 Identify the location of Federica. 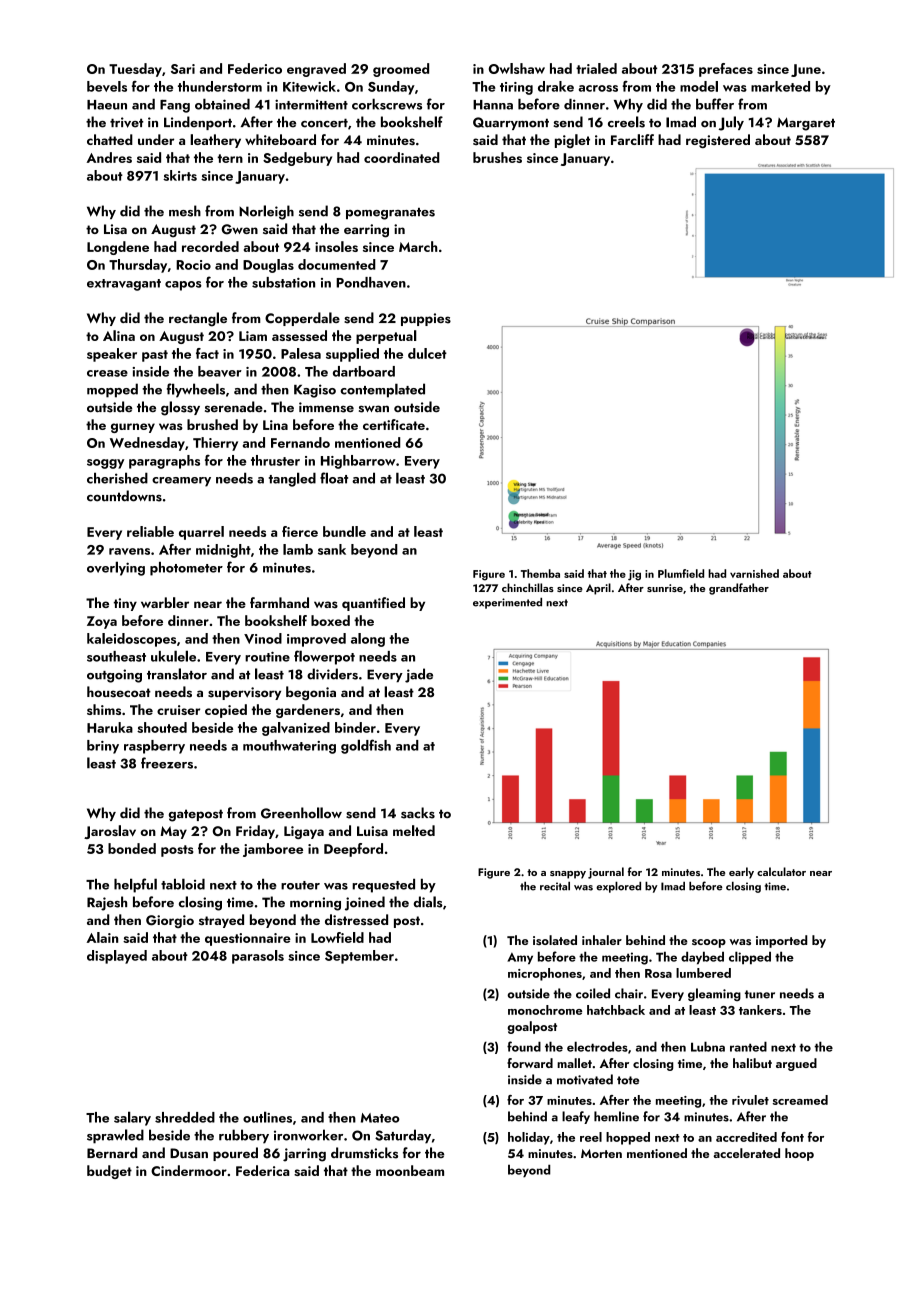
(263, 1170).
